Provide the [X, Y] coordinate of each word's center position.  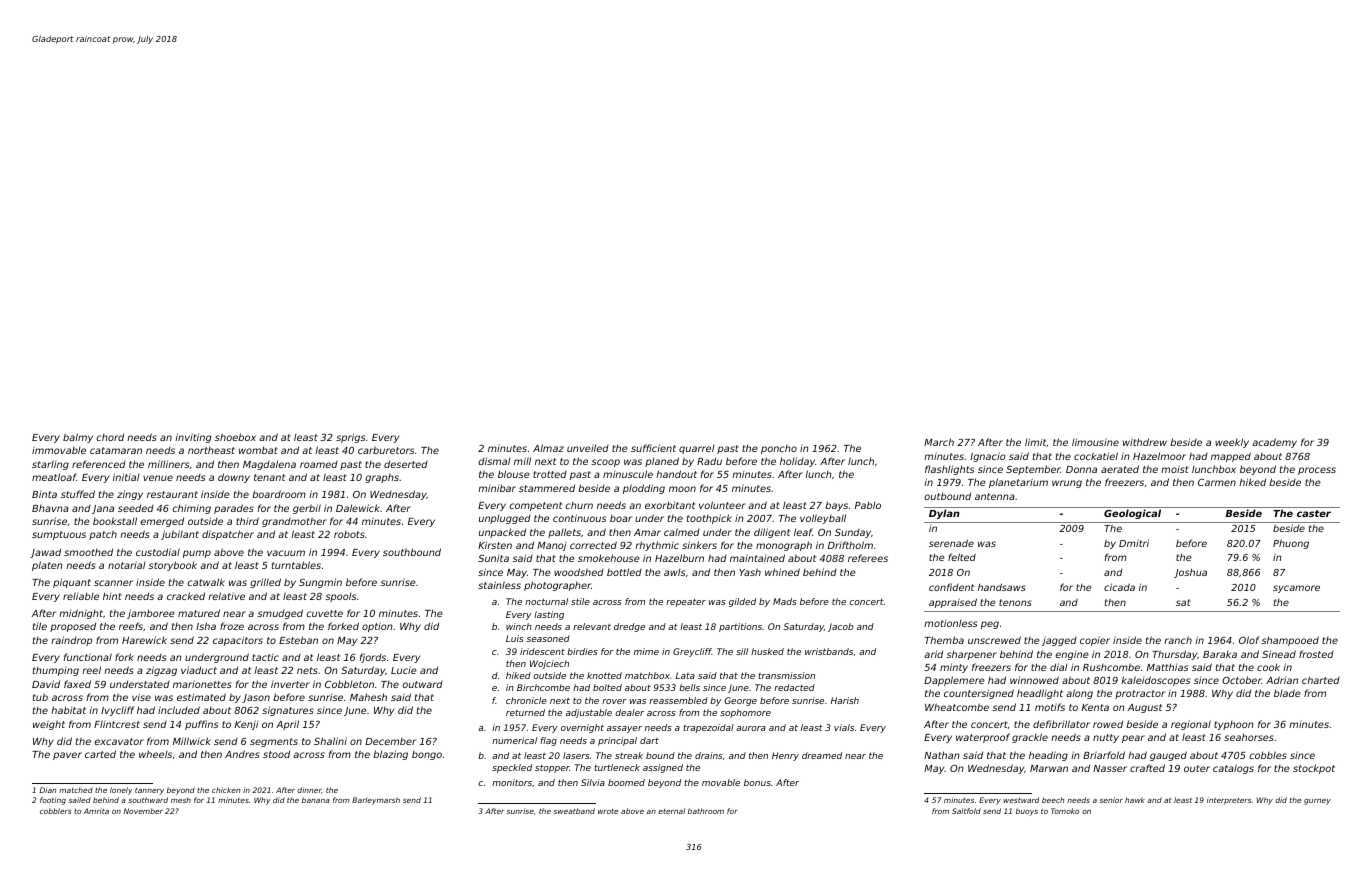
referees [868, 558]
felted [962, 557]
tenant [269, 477]
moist [1175, 469]
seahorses [1249, 737]
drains [709, 755]
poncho [779, 449]
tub [40, 697]
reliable [81, 596]
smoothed [88, 552]
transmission [786, 675]
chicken [226, 790]
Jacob [840, 627]
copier [1095, 641]
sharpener [971, 655]
